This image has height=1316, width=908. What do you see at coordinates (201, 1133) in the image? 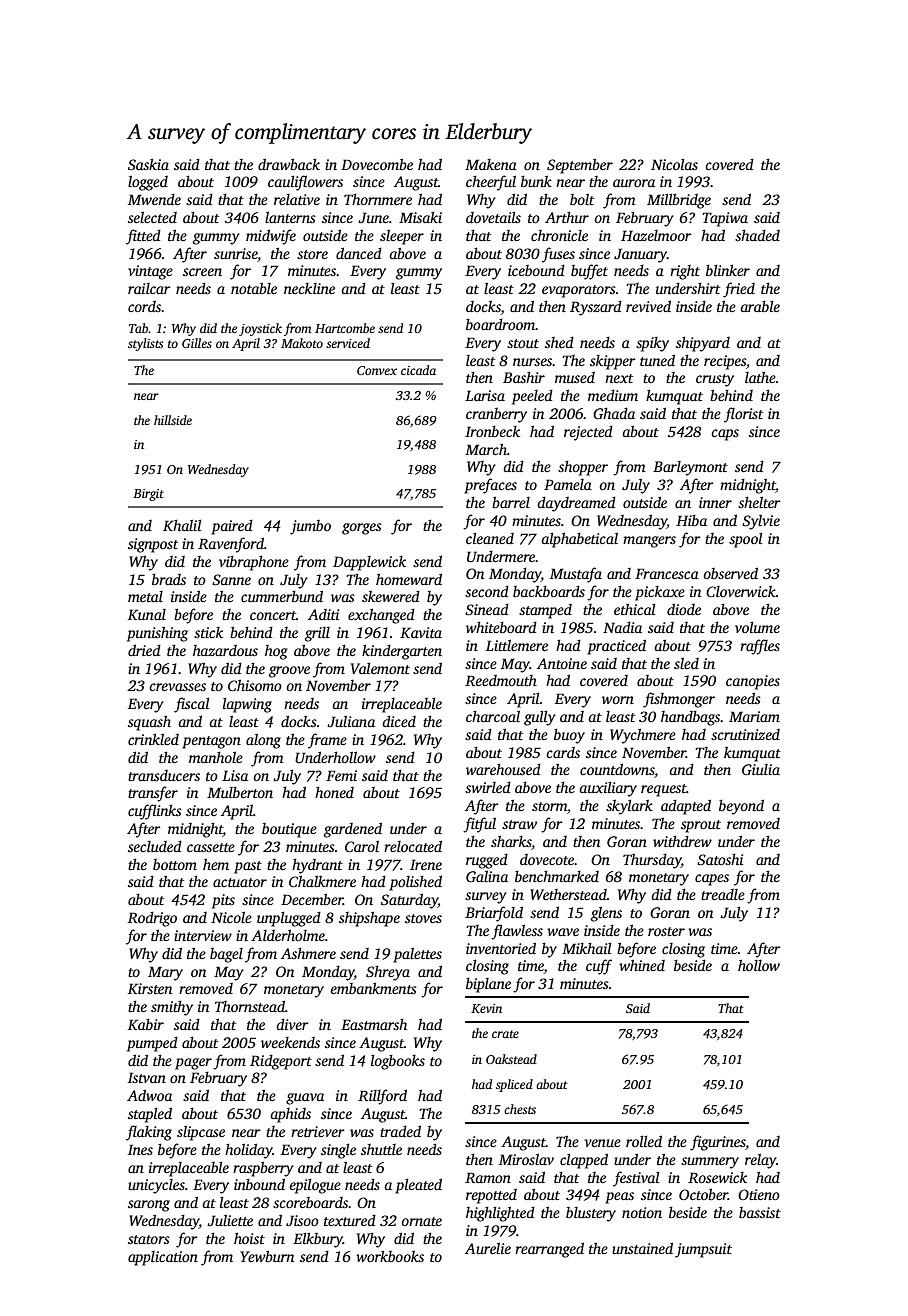
I see `slipcase` at bounding box center [201, 1133].
